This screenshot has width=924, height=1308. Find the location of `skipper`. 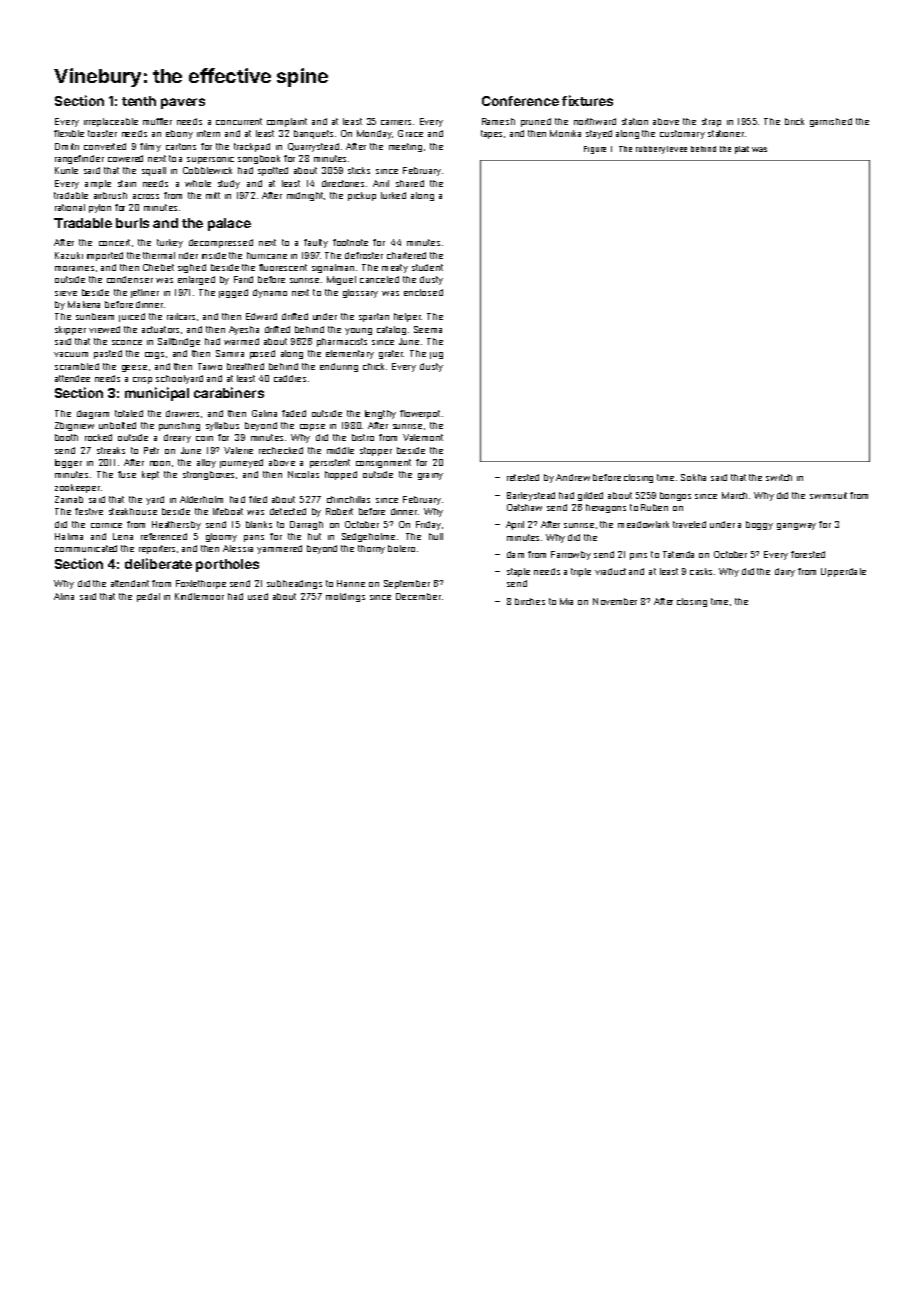

skipper is located at coordinates (70, 330).
